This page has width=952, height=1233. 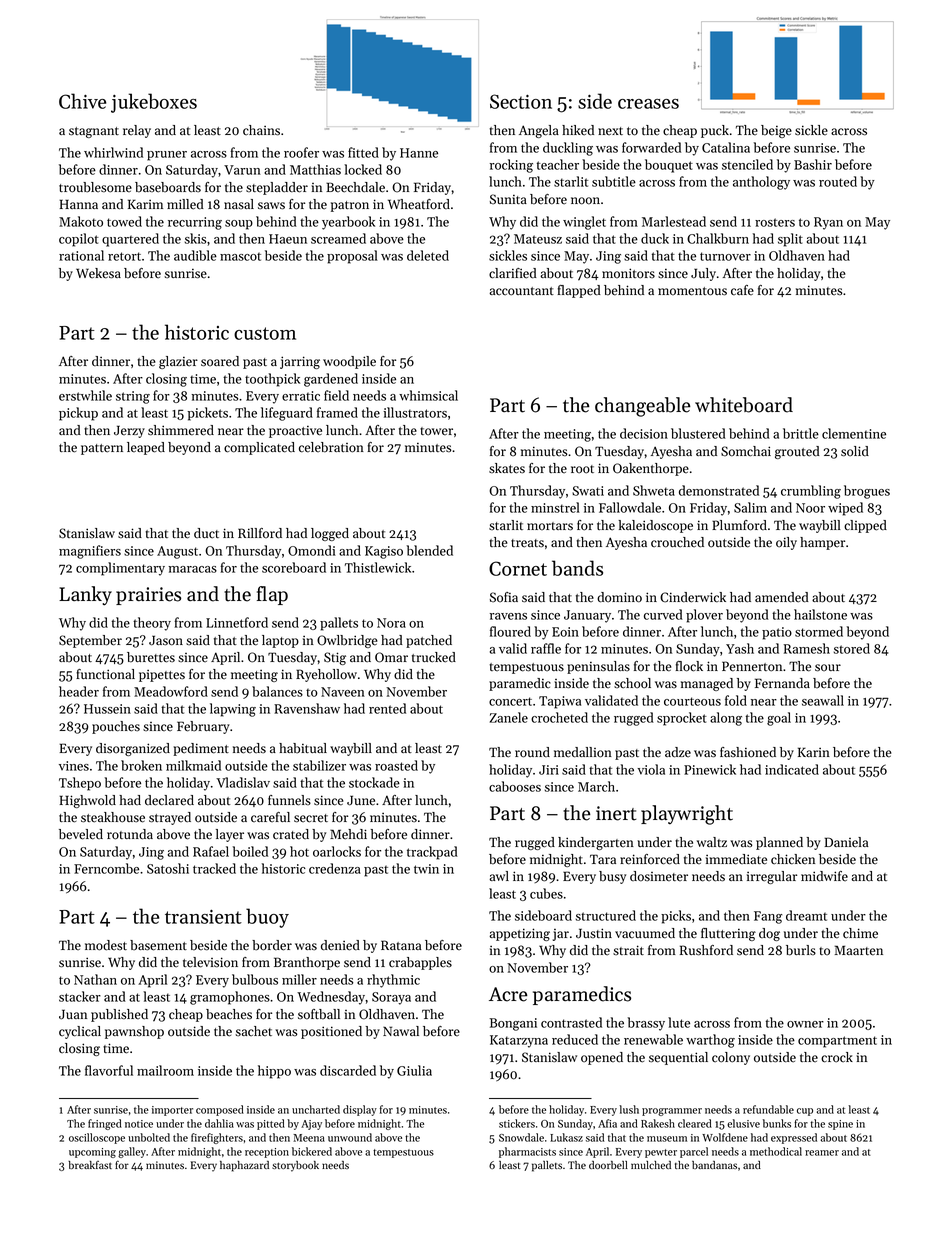 I want to click on milkmaid, so click(x=193, y=765).
